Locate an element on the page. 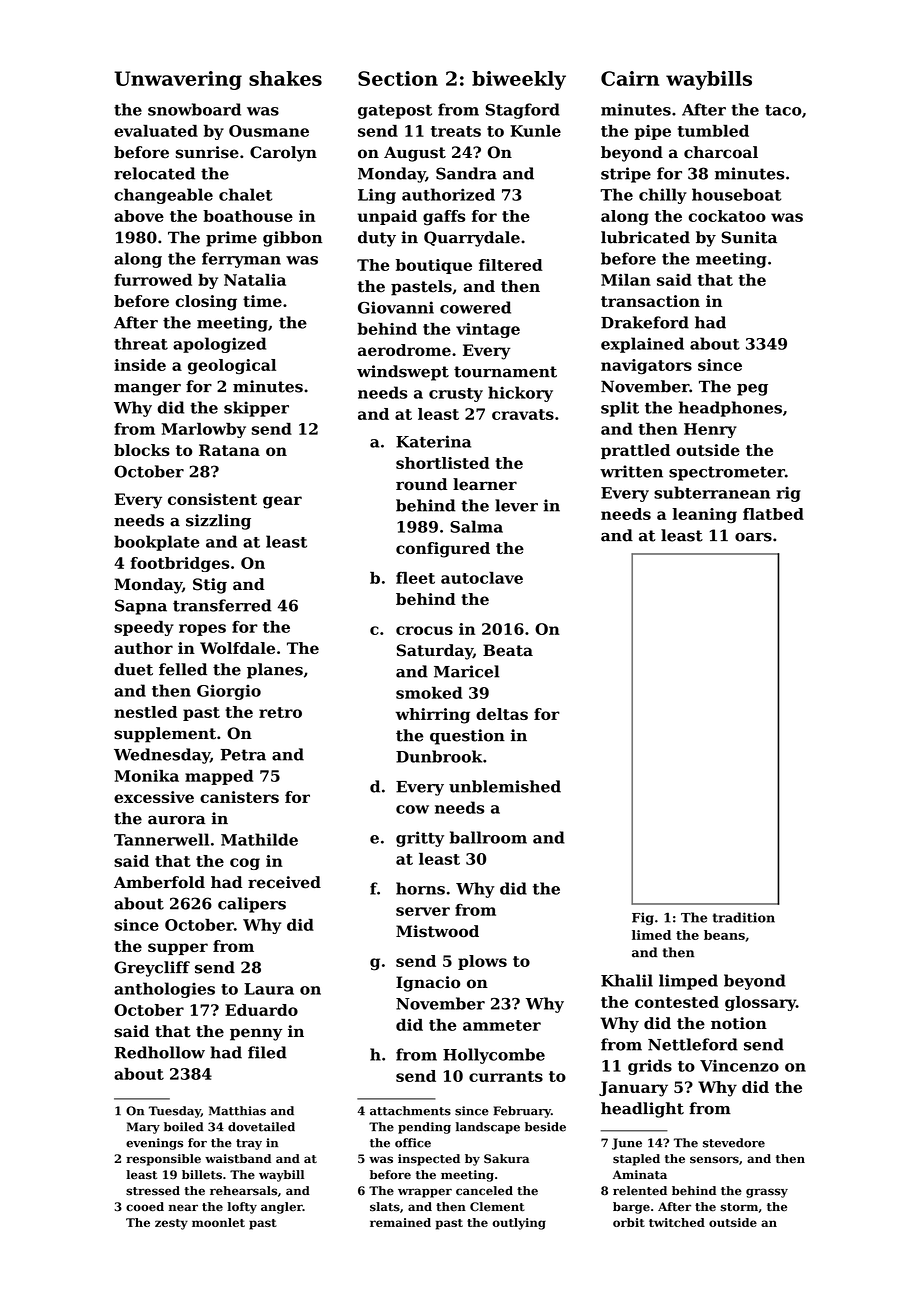 This image has width=924, height=1308. hickory is located at coordinates (520, 394).
